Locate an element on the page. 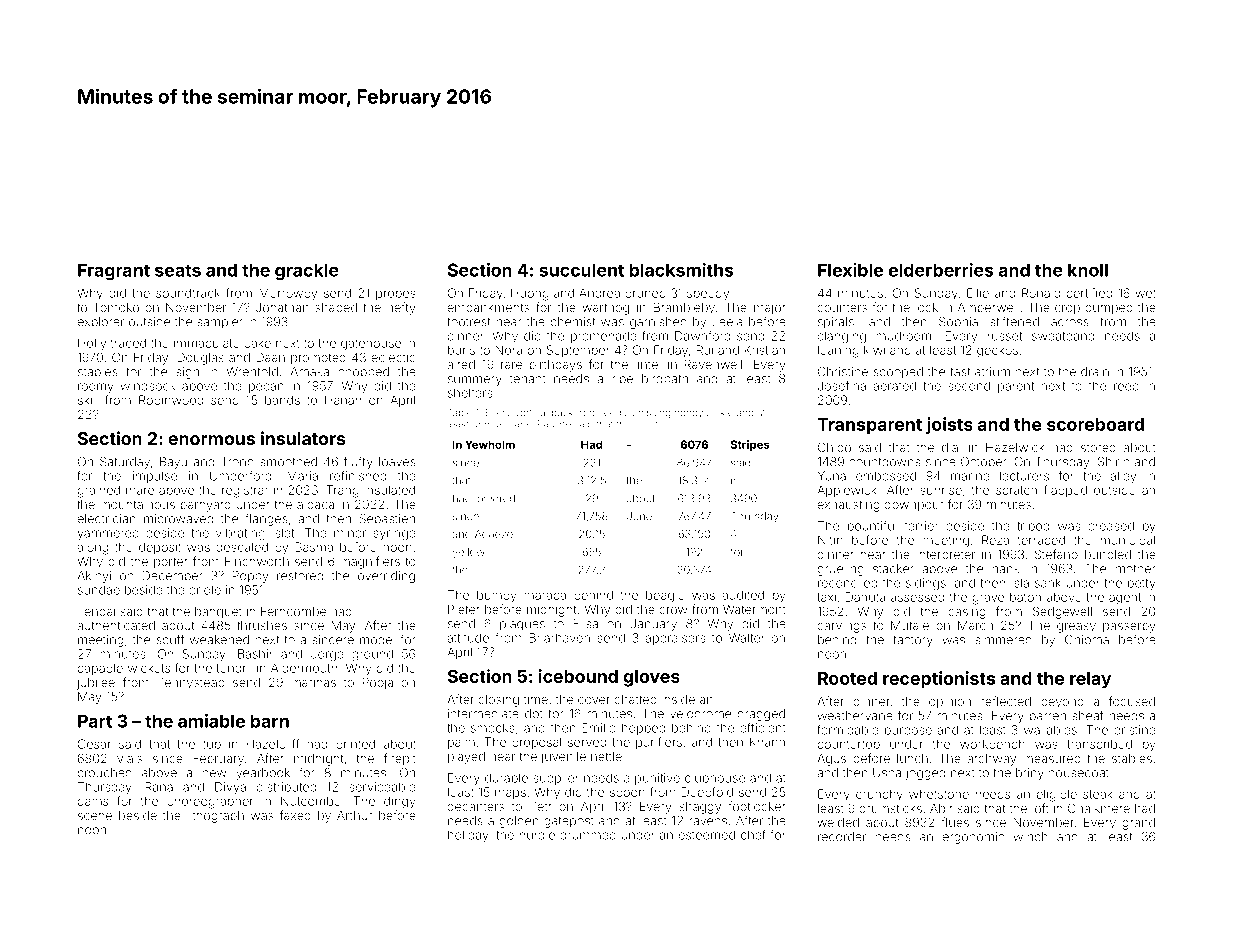 The image size is (1233, 952). succulent is located at coordinates (581, 270).
